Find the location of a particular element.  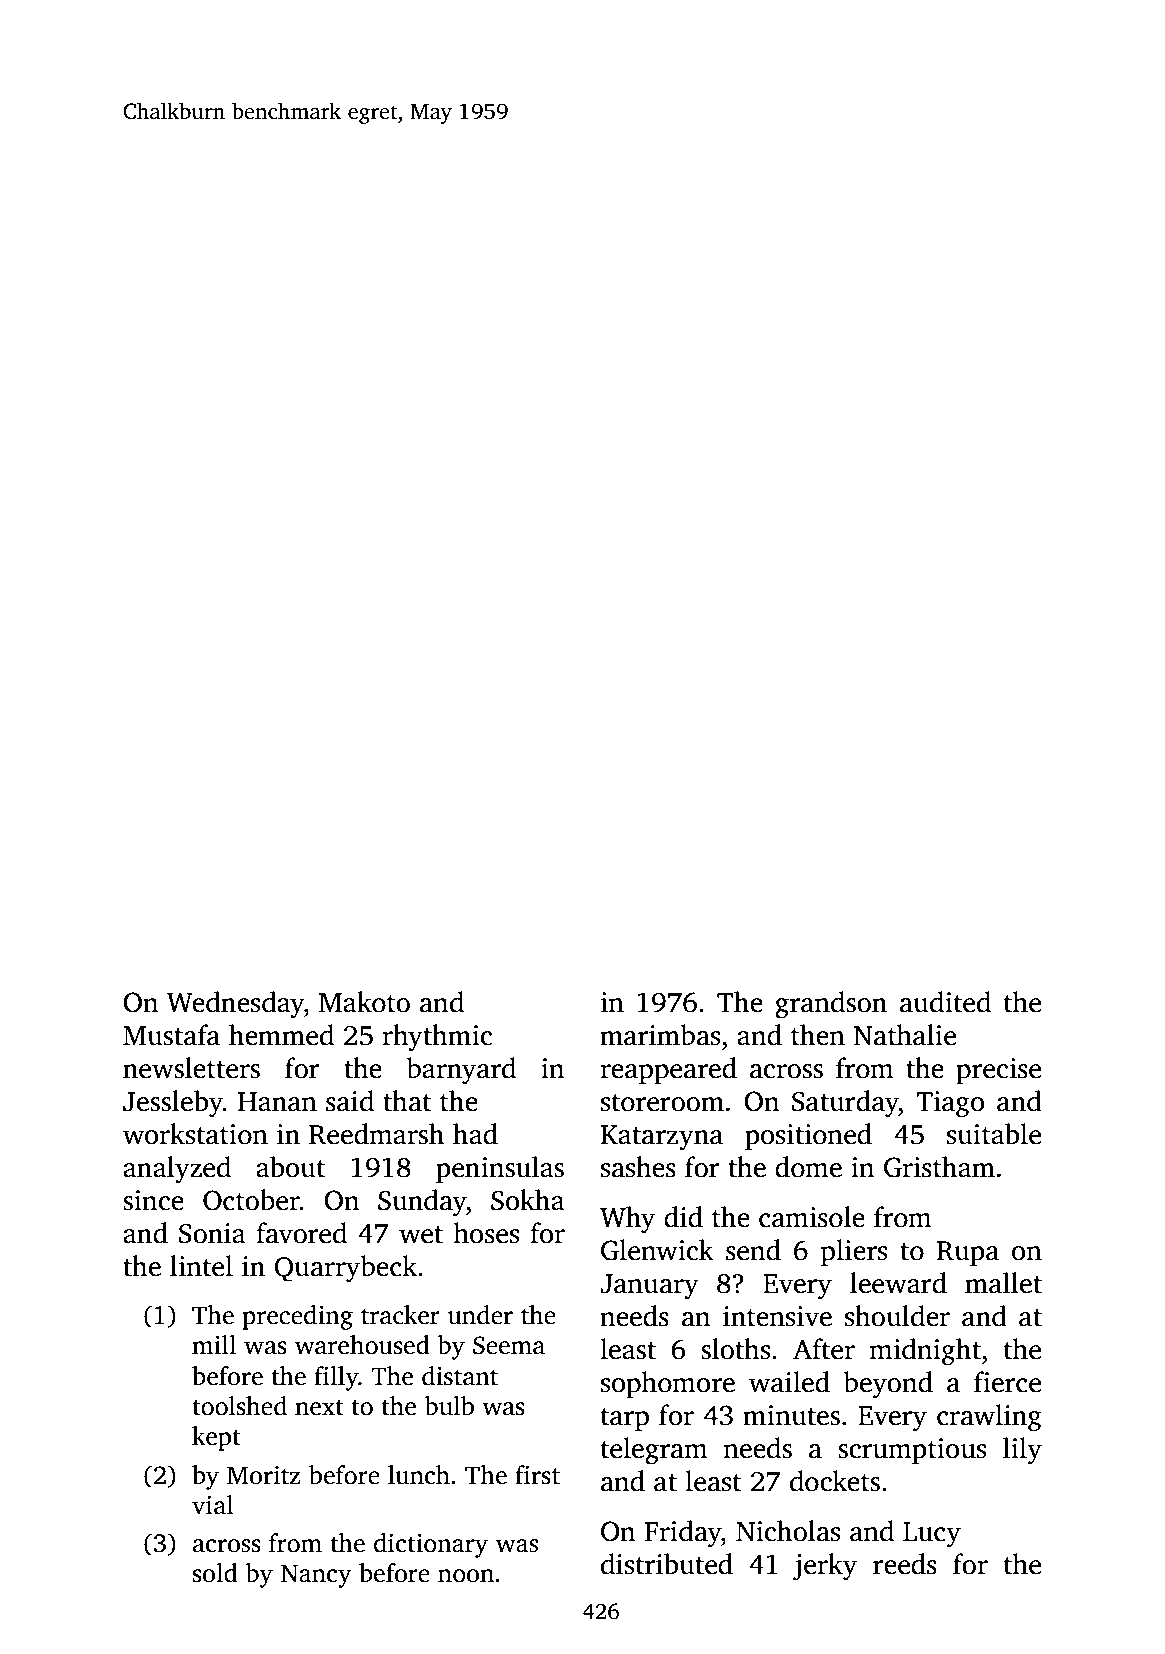

dome is located at coordinates (808, 1167).
